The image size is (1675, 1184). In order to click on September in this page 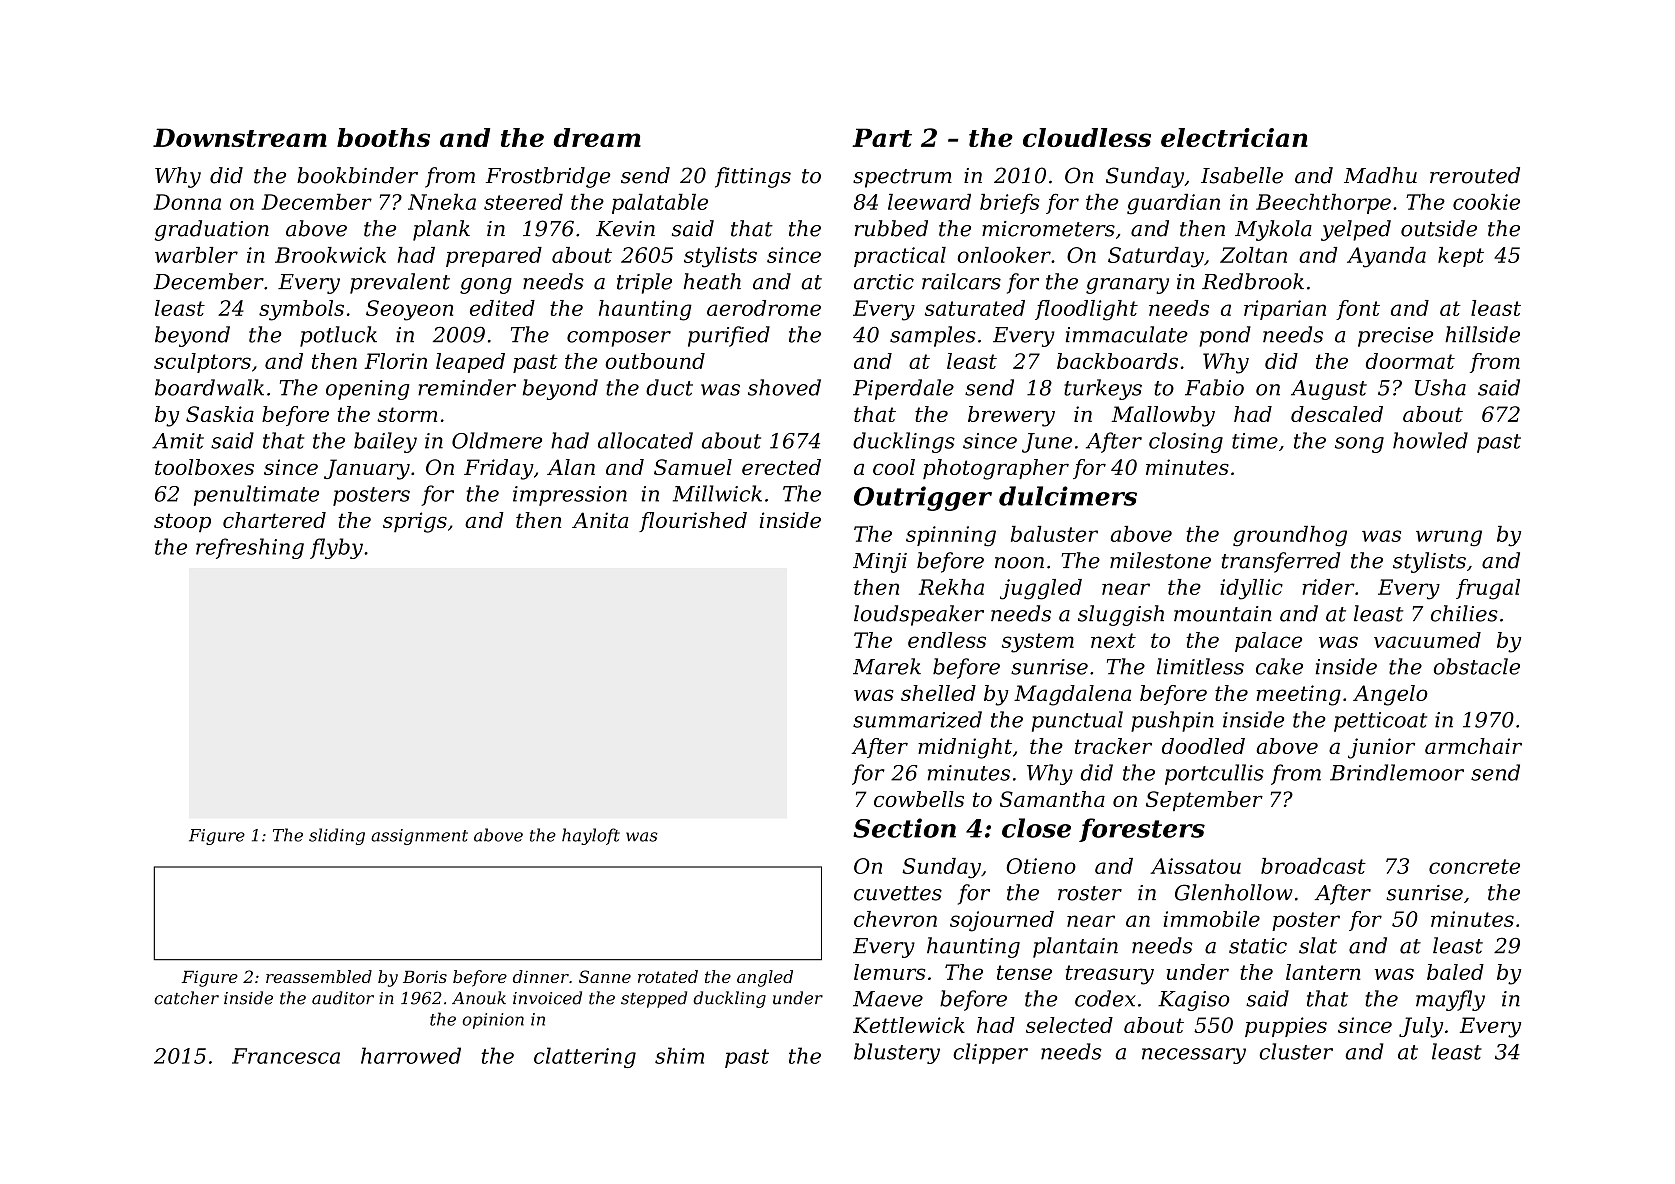, I will do `click(1204, 801)`.
